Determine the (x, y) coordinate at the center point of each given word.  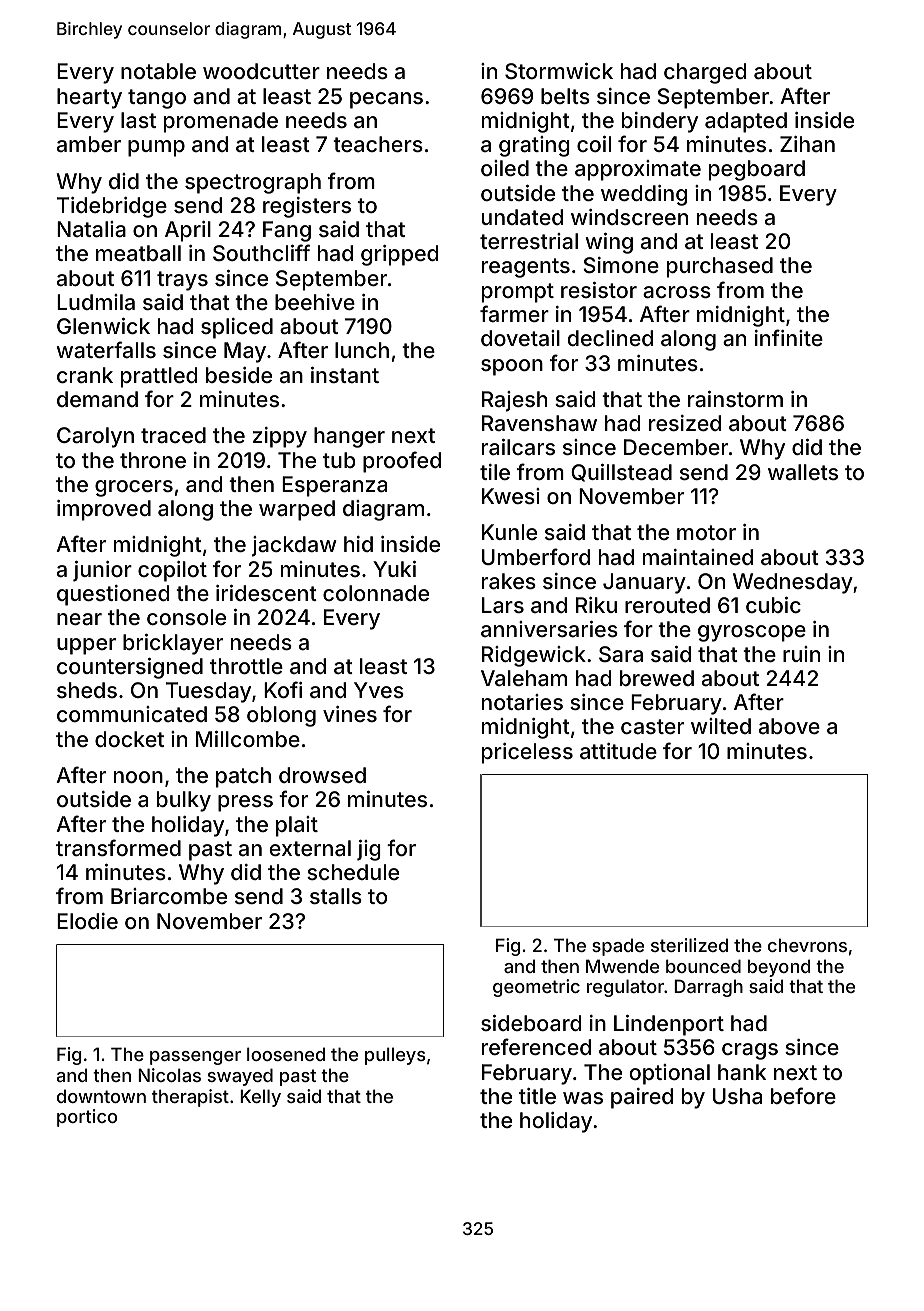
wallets (803, 472)
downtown (101, 1096)
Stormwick (559, 71)
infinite (789, 337)
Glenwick (103, 326)
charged (705, 73)
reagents (526, 268)
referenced (536, 1046)
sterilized (689, 945)
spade (618, 947)
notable (158, 71)
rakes (509, 581)
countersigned (130, 668)
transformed (118, 847)
